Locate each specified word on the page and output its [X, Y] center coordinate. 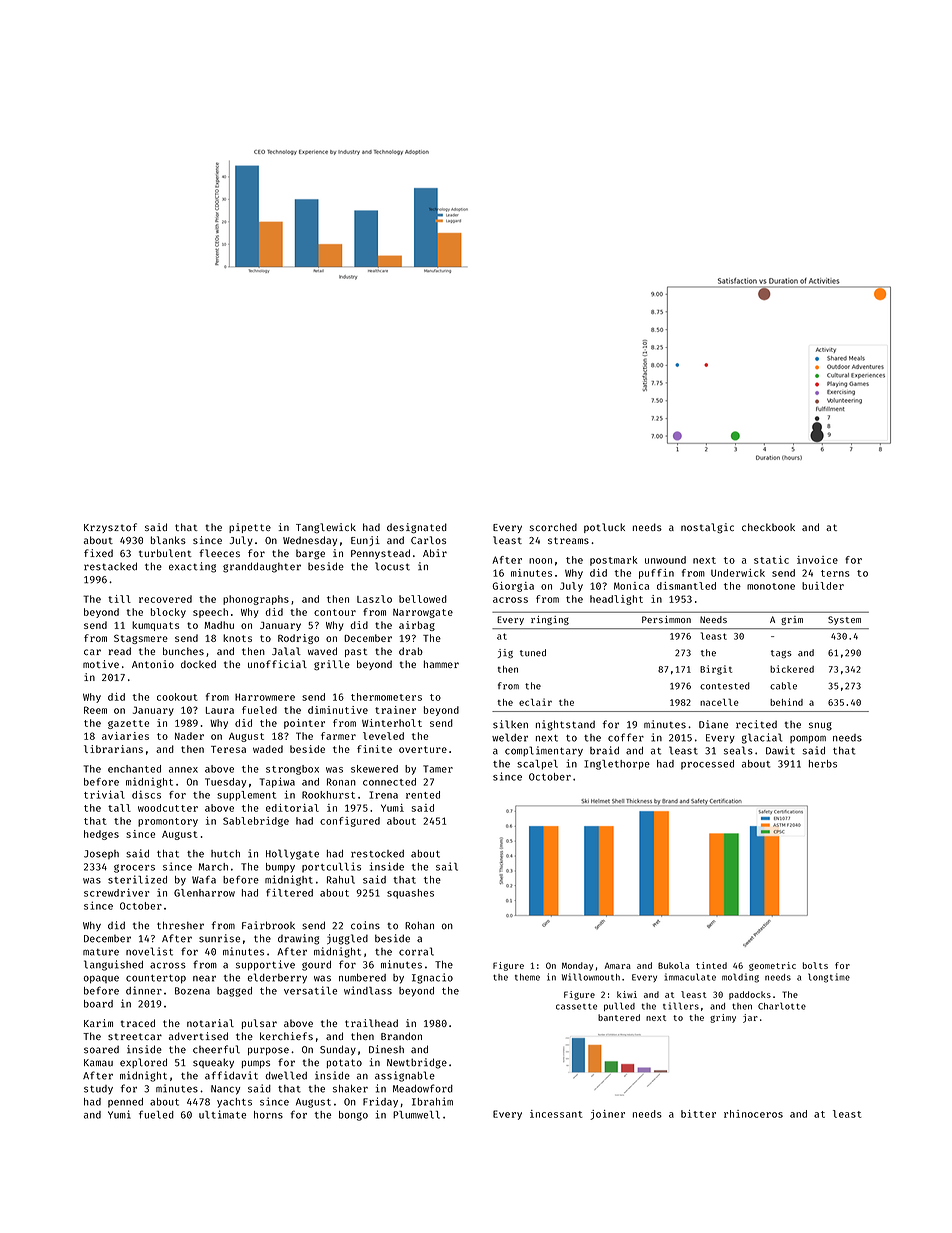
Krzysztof [110, 528]
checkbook [768, 527]
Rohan [419, 925]
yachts [234, 1103]
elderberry [277, 978]
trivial [104, 794]
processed [707, 765]
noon [540, 561]
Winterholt [392, 723]
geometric [772, 966]
